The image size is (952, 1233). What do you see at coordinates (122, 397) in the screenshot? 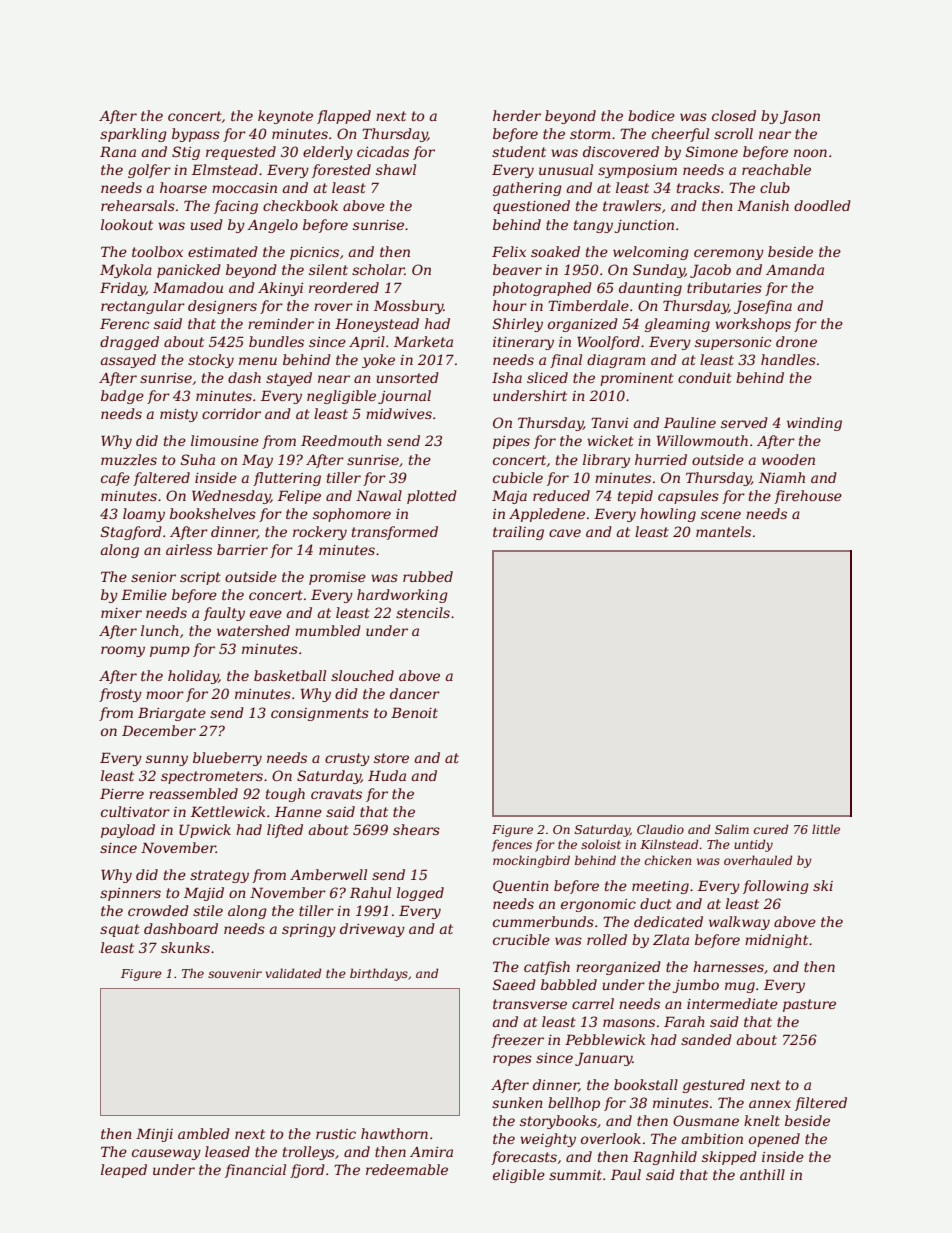
I see `badge` at bounding box center [122, 397].
